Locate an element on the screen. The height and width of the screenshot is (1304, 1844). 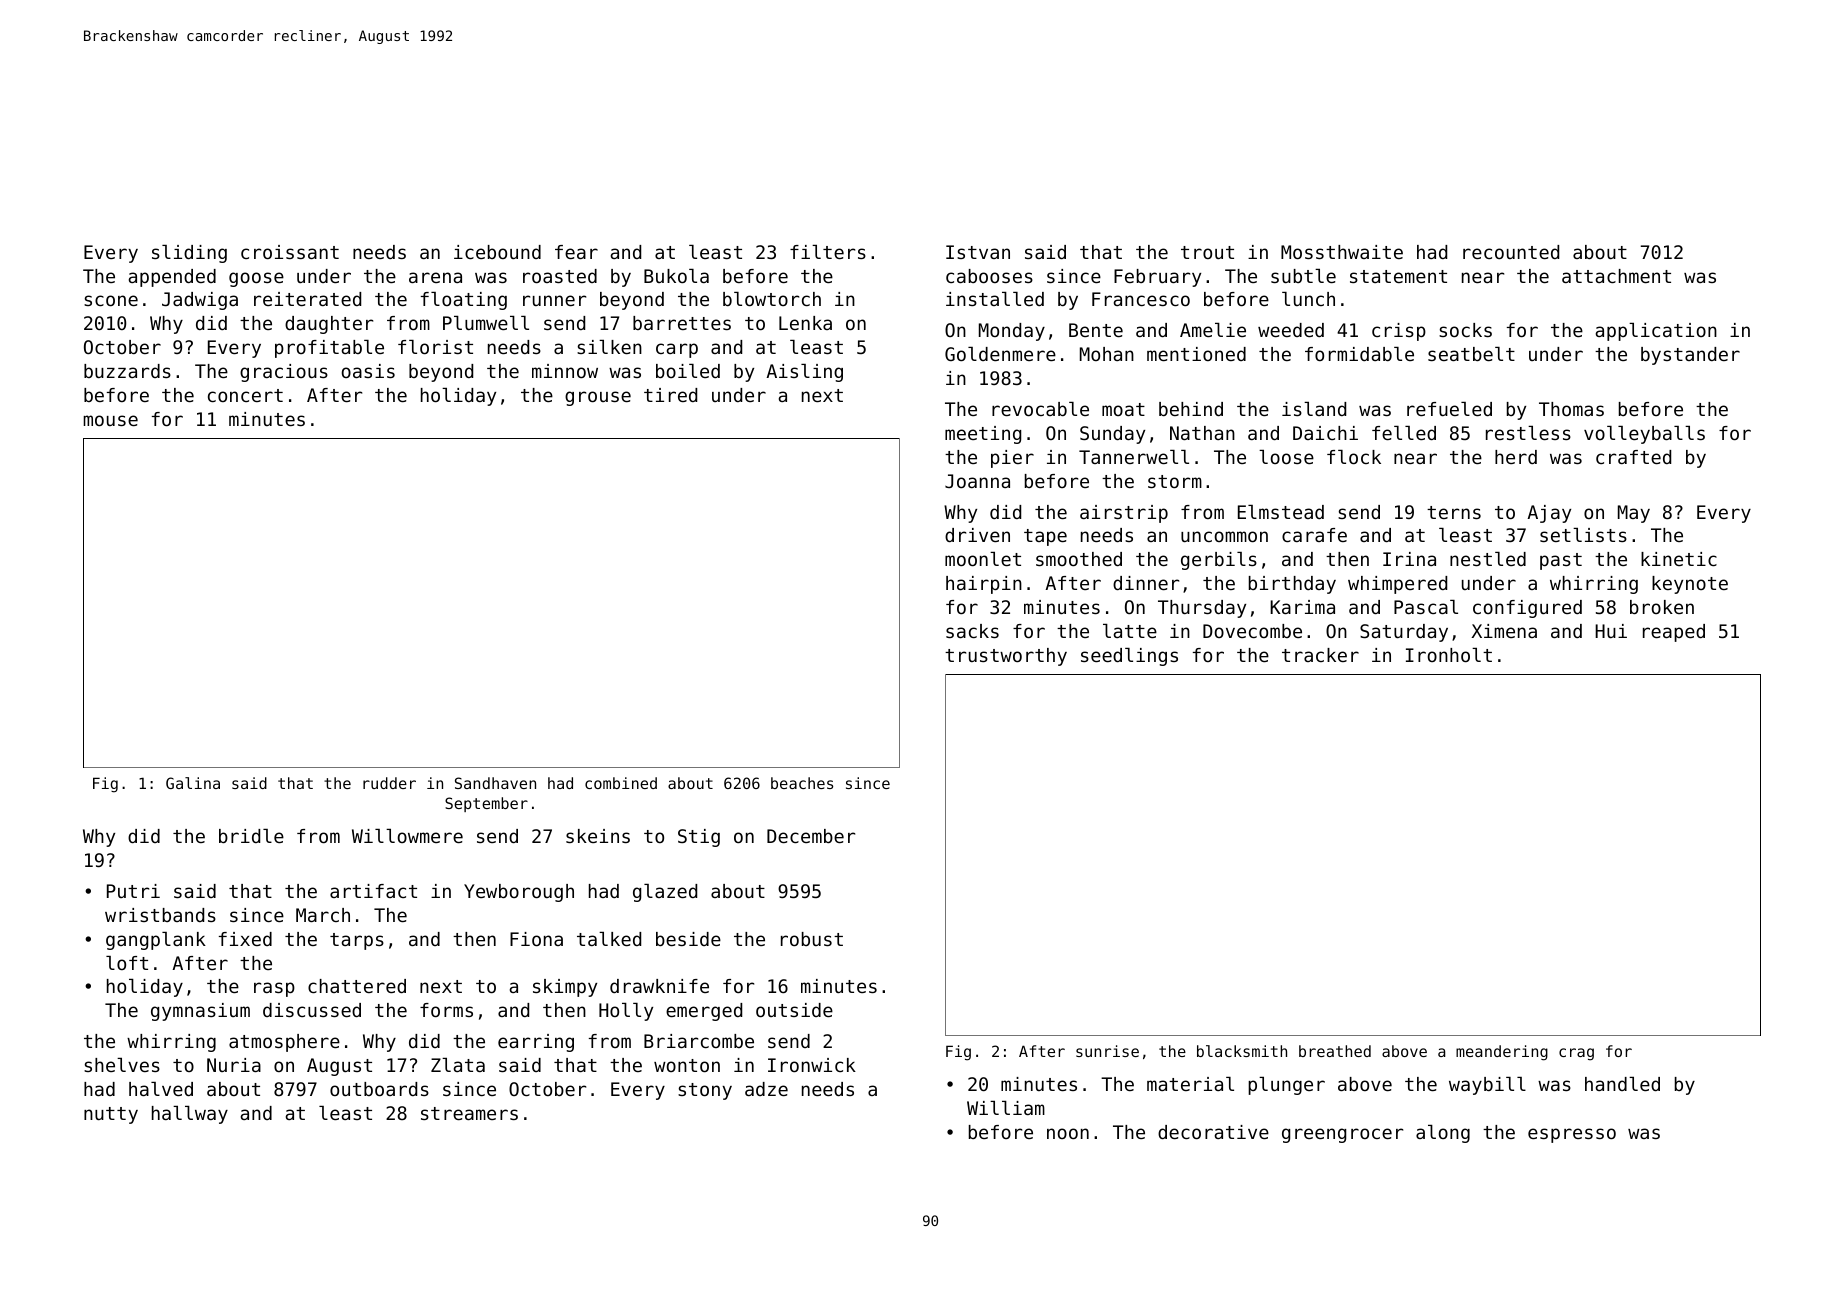
beaches is located at coordinates (802, 783).
